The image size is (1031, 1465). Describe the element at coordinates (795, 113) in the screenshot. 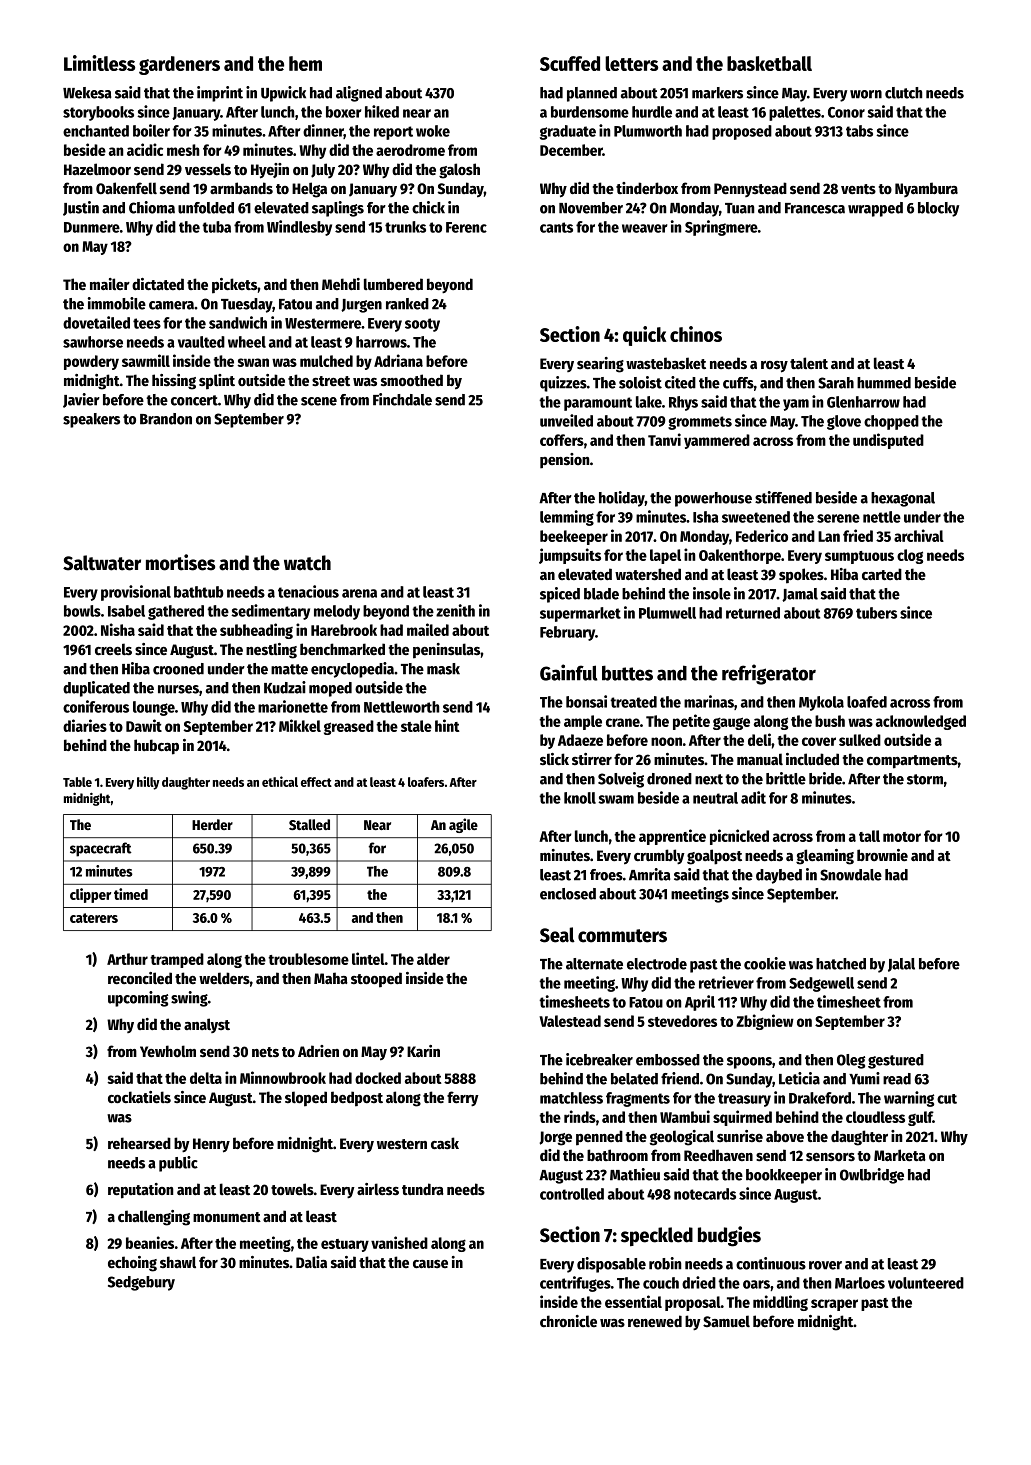

I see `palettes` at that location.
